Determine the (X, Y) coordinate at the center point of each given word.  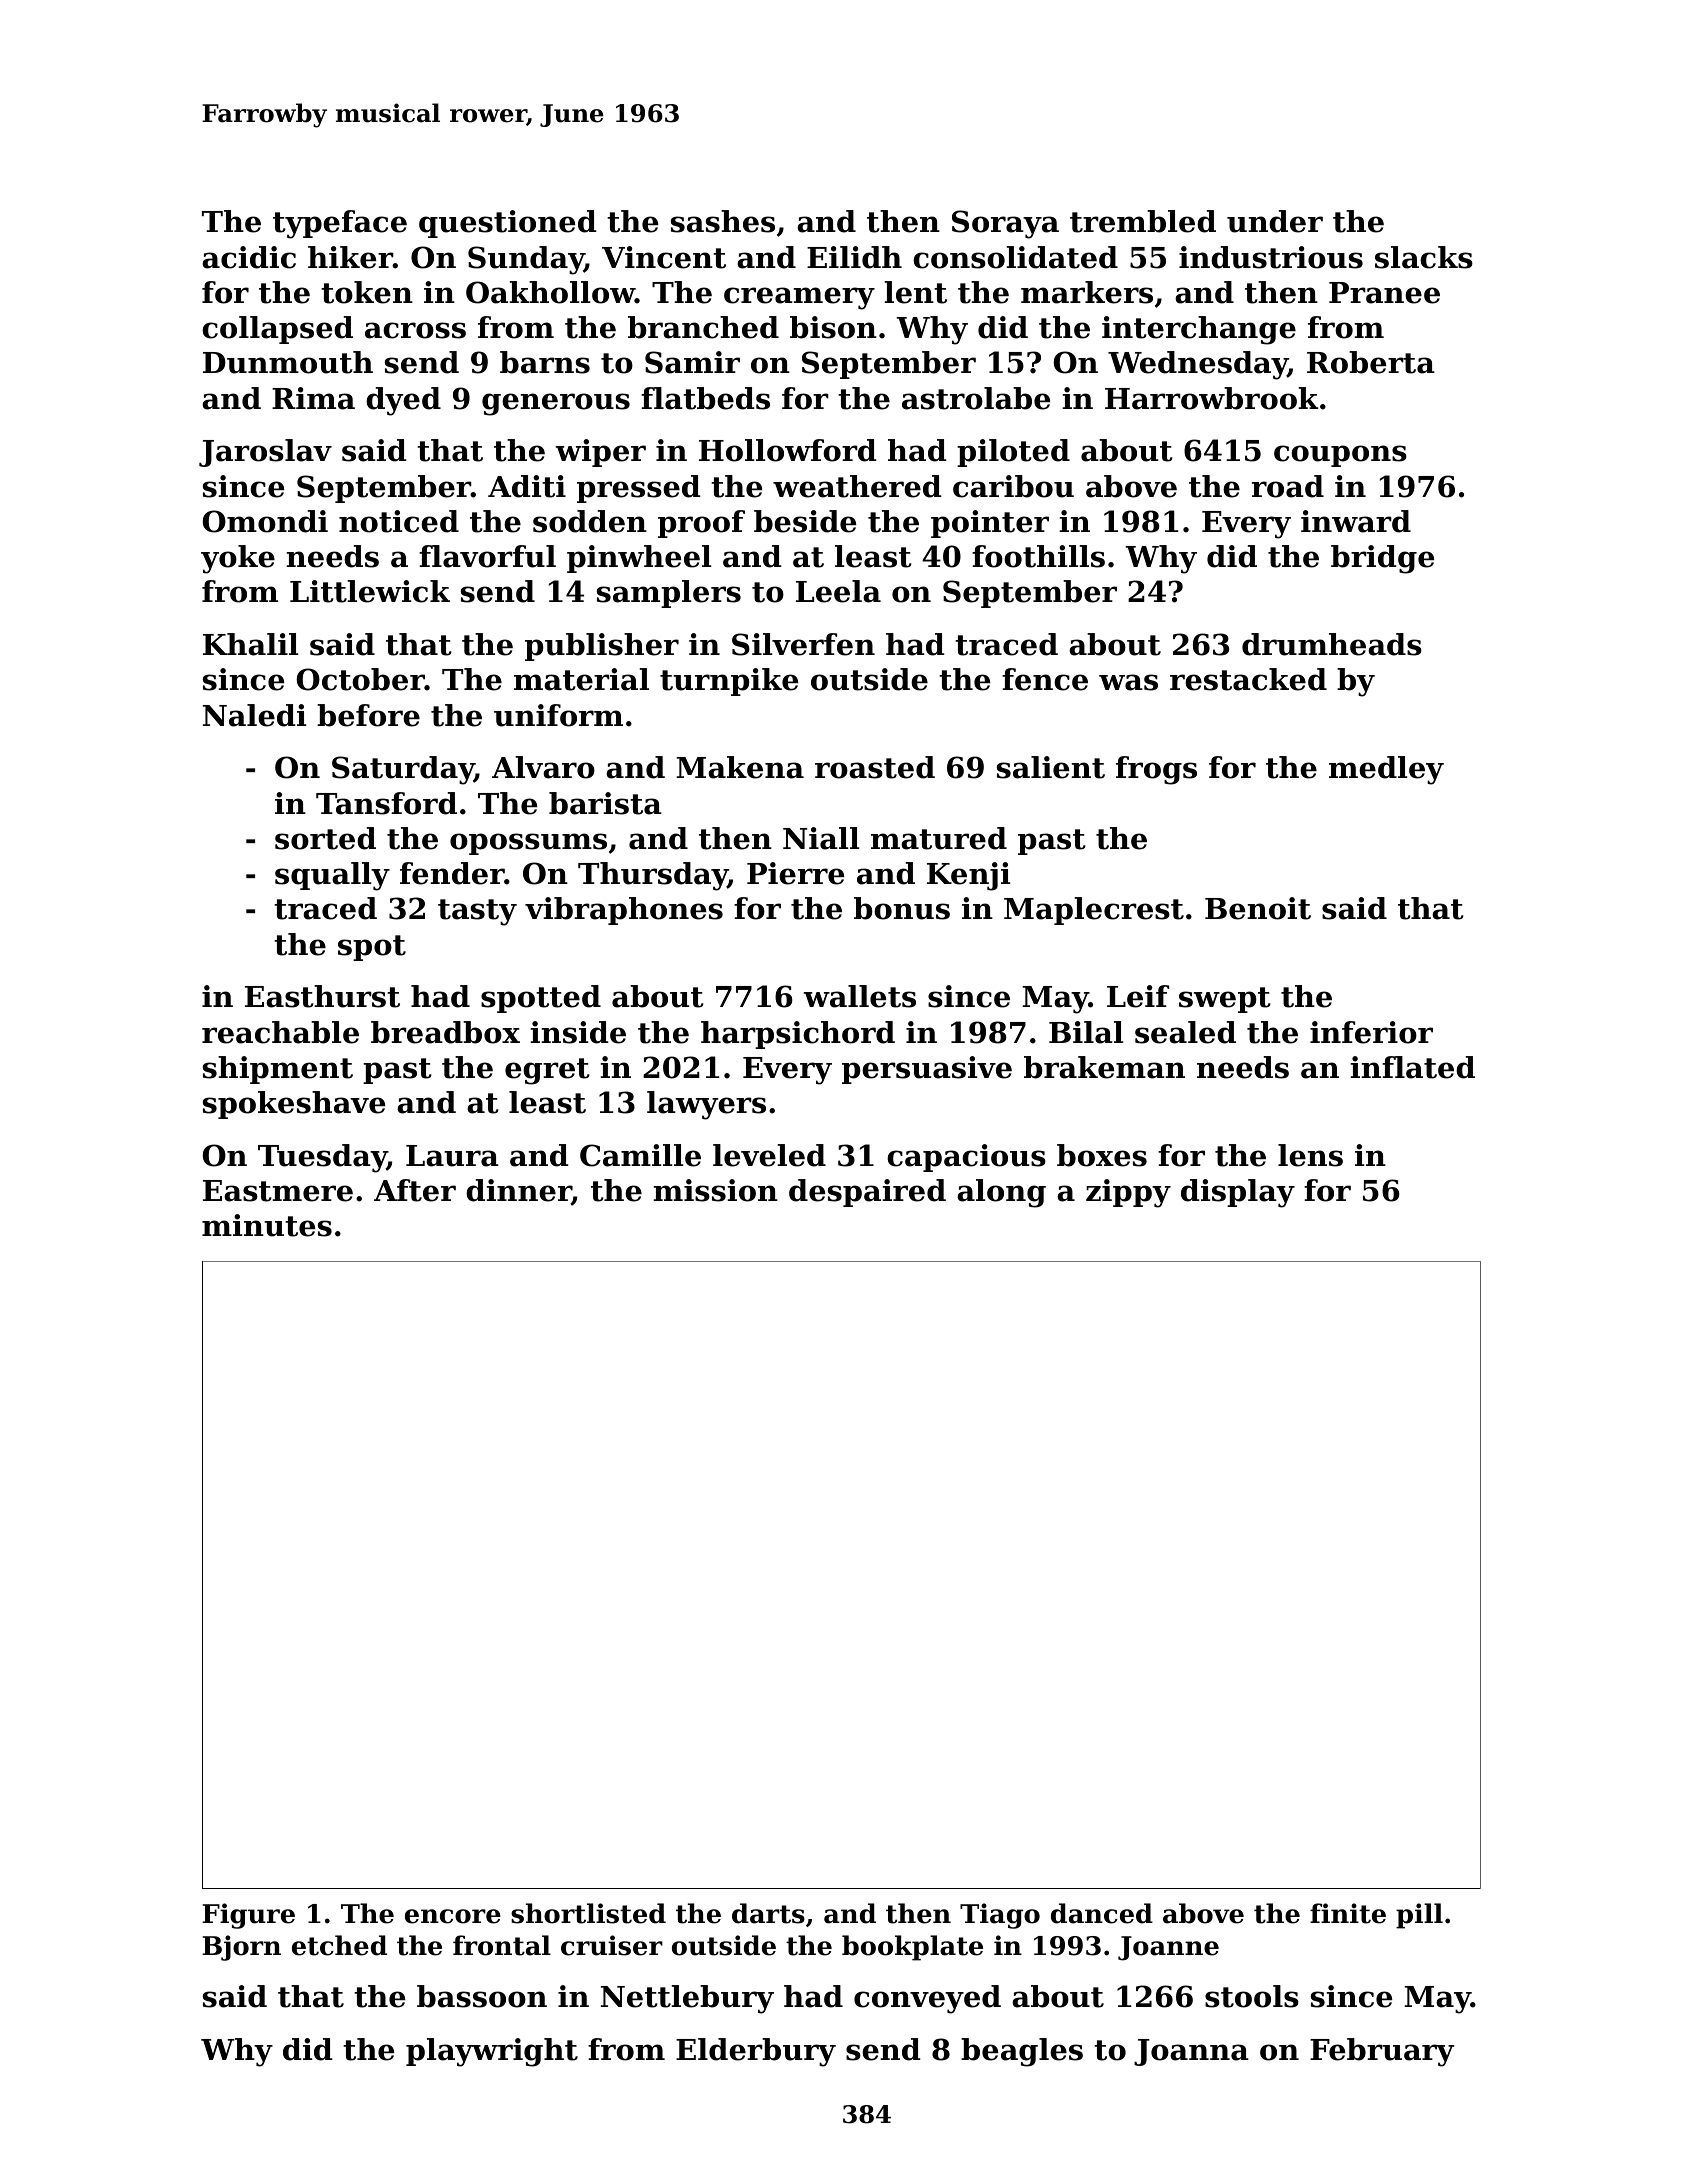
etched (339, 1945)
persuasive (927, 1070)
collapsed (277, 330)
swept (1225, 1000)
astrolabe (976, 398)
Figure (248, 1916)
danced (1102, 1913)
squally (332, 876)
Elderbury (756, 2052)
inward (1356, 521)
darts (768, 1913)
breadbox (445, 1032)
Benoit (1258, 908)
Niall (821, 838)
